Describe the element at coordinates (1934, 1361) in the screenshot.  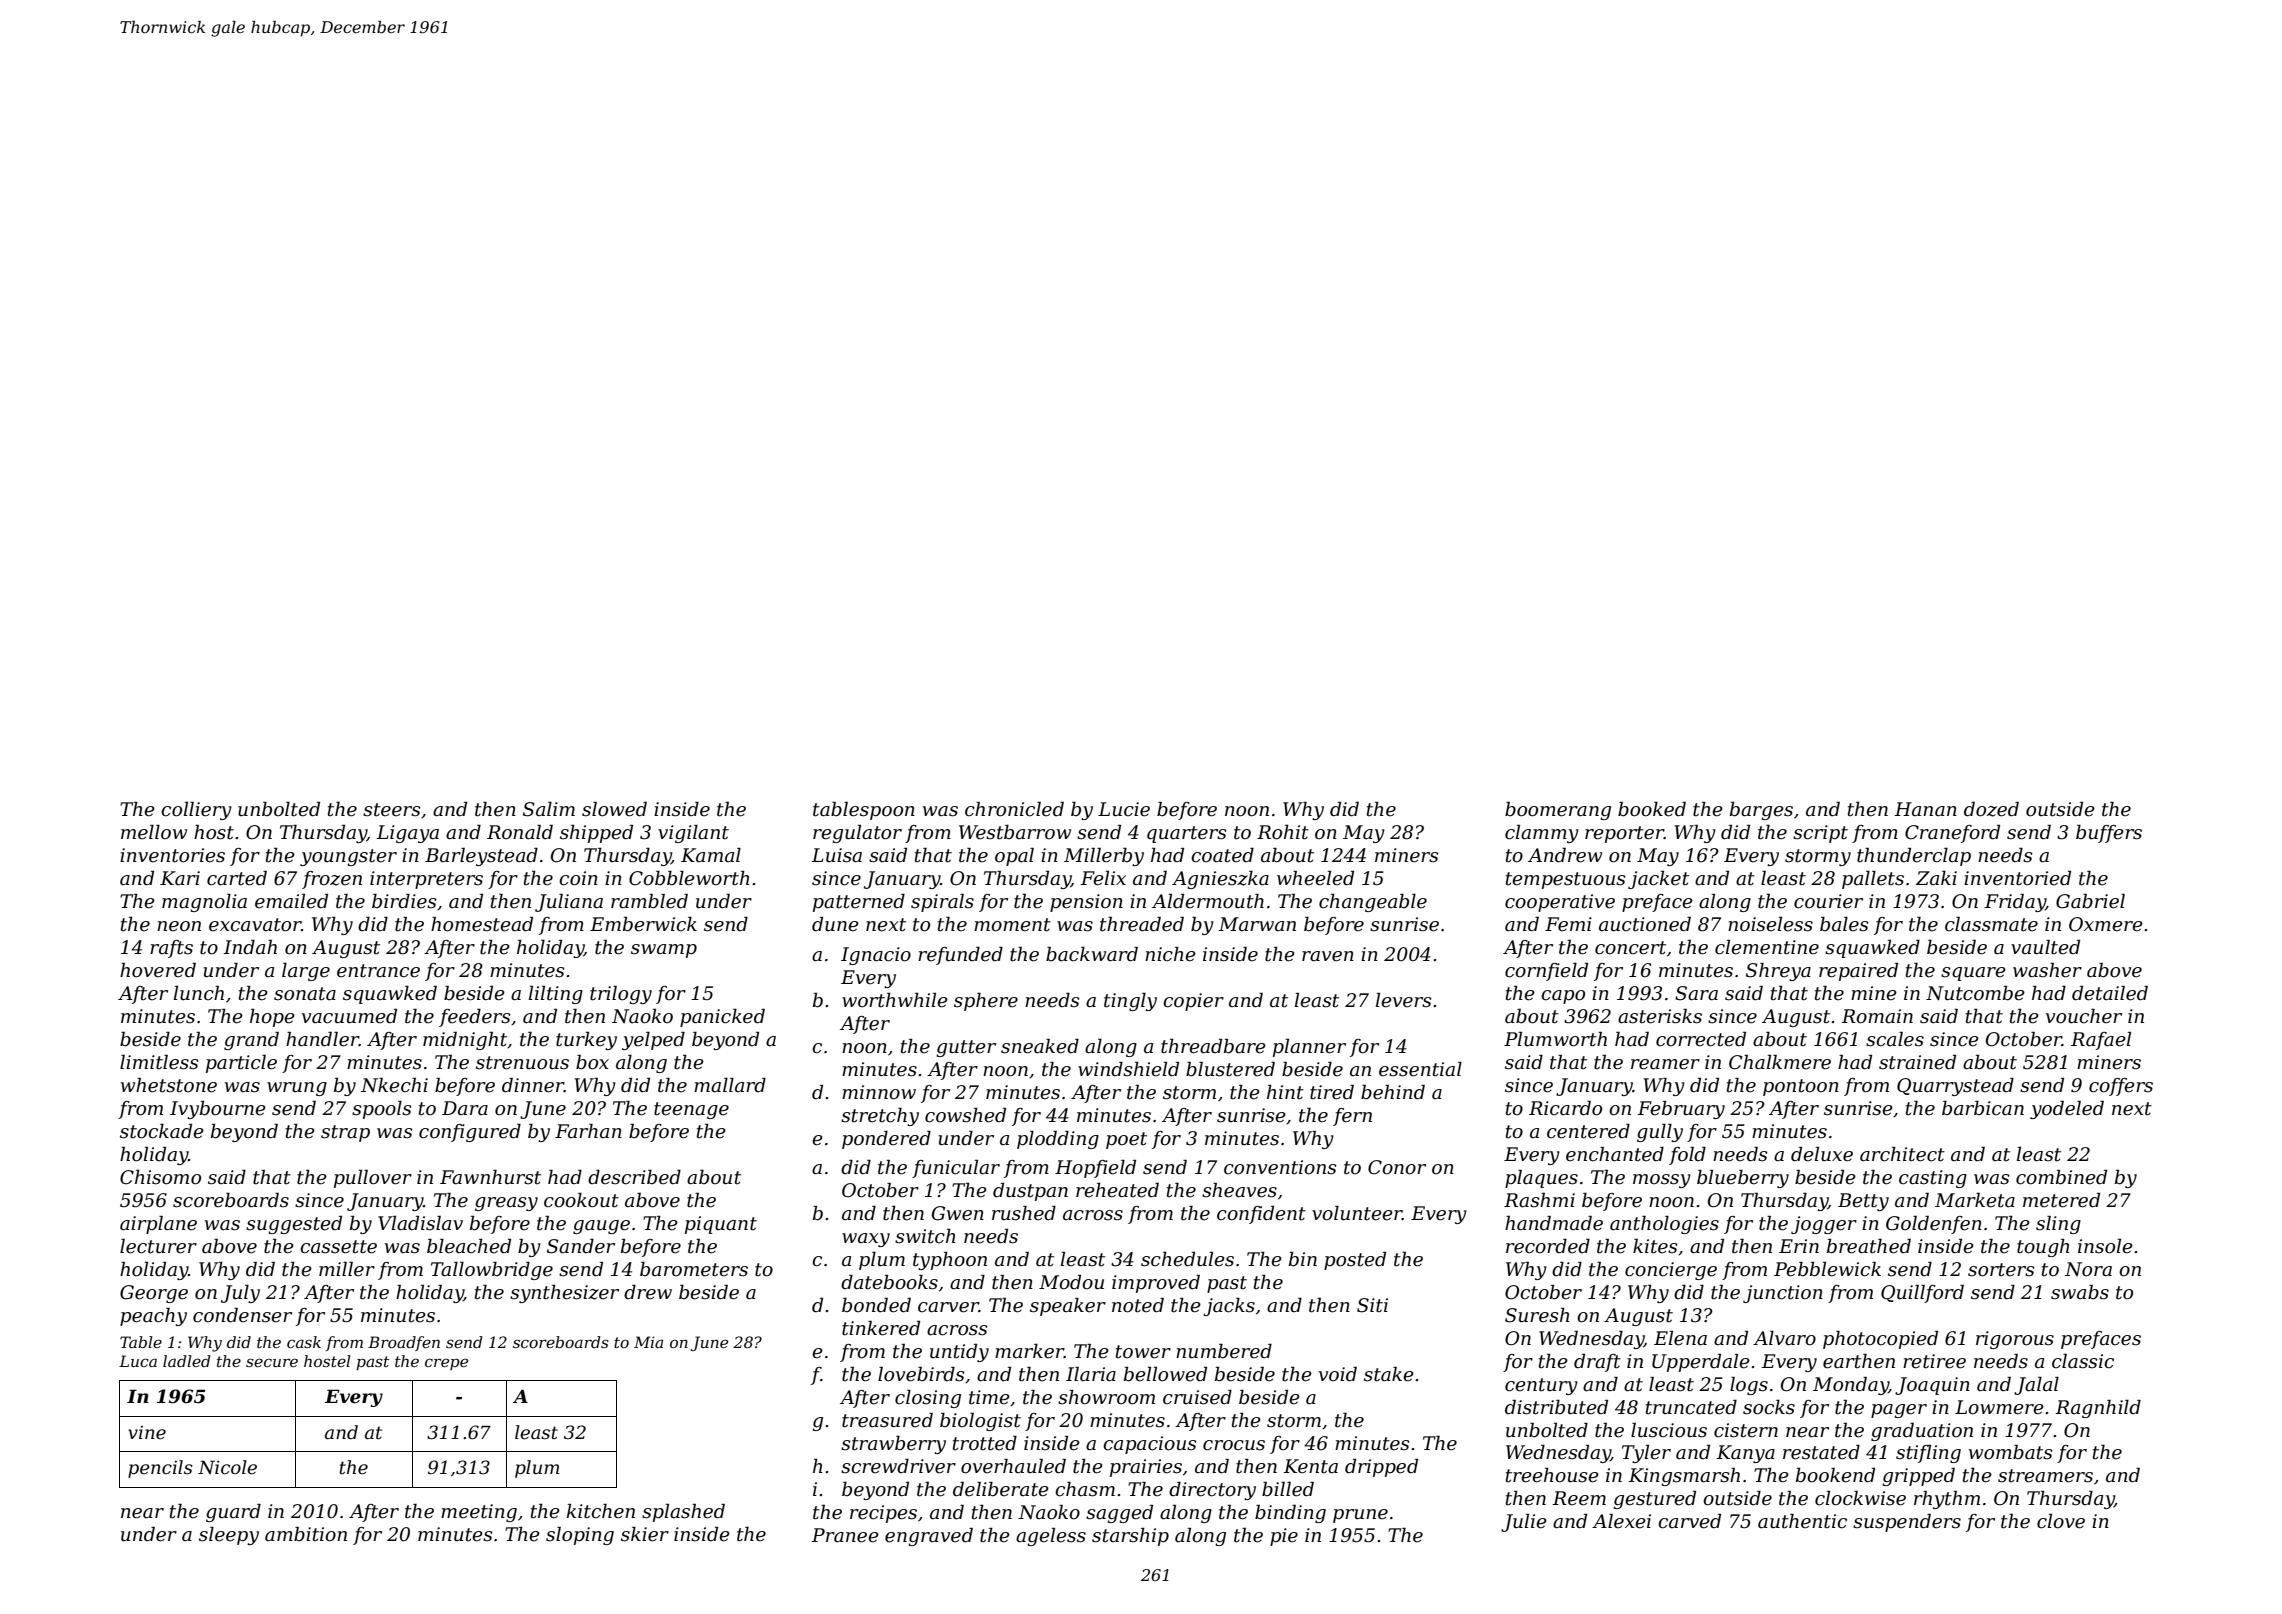
I see `retiree` at that location.
